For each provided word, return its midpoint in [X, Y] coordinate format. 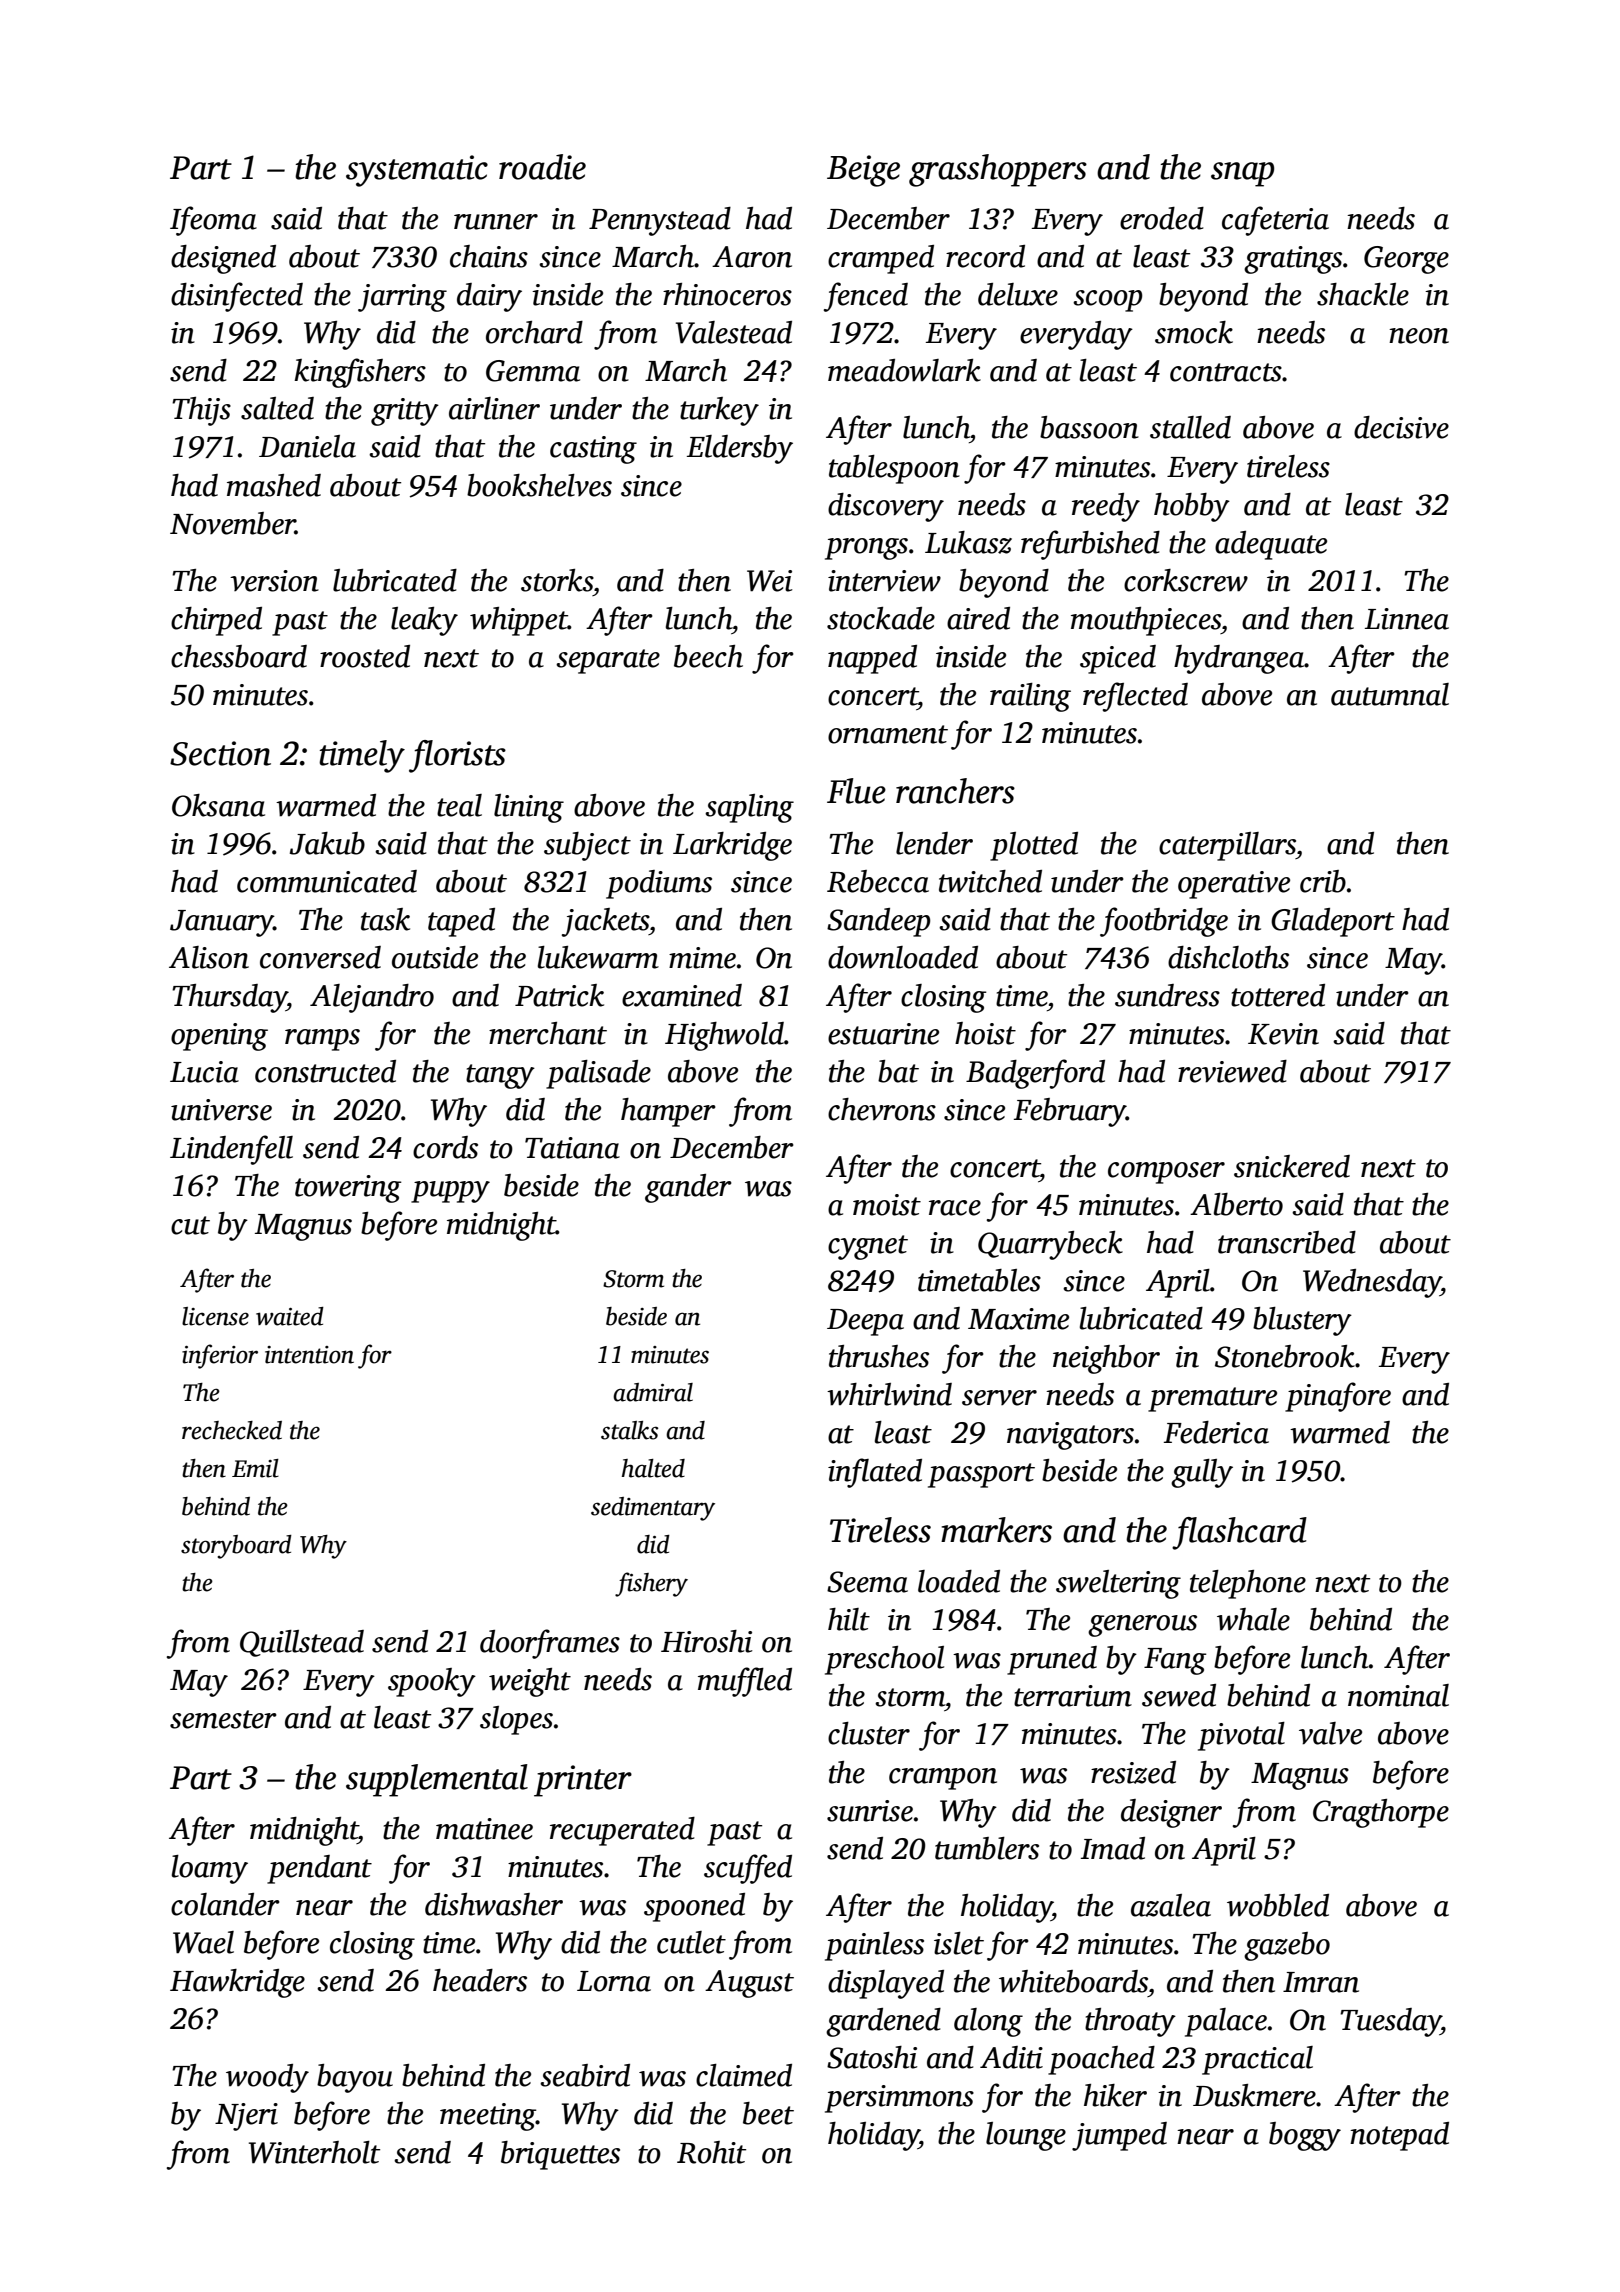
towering [348, 1189]
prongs [866, 549]
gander [688, 1188]
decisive [1401, 427]
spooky [432, 1682]
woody [267, 2078]
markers [996, 1530]
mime [702, 958]
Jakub [327, 843]
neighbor [1106, 1359]
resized [1133, 1772]
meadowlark [904, 370]
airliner [494, 408]
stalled [1190, 427]
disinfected [237, 297]
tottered [1278, 995]
